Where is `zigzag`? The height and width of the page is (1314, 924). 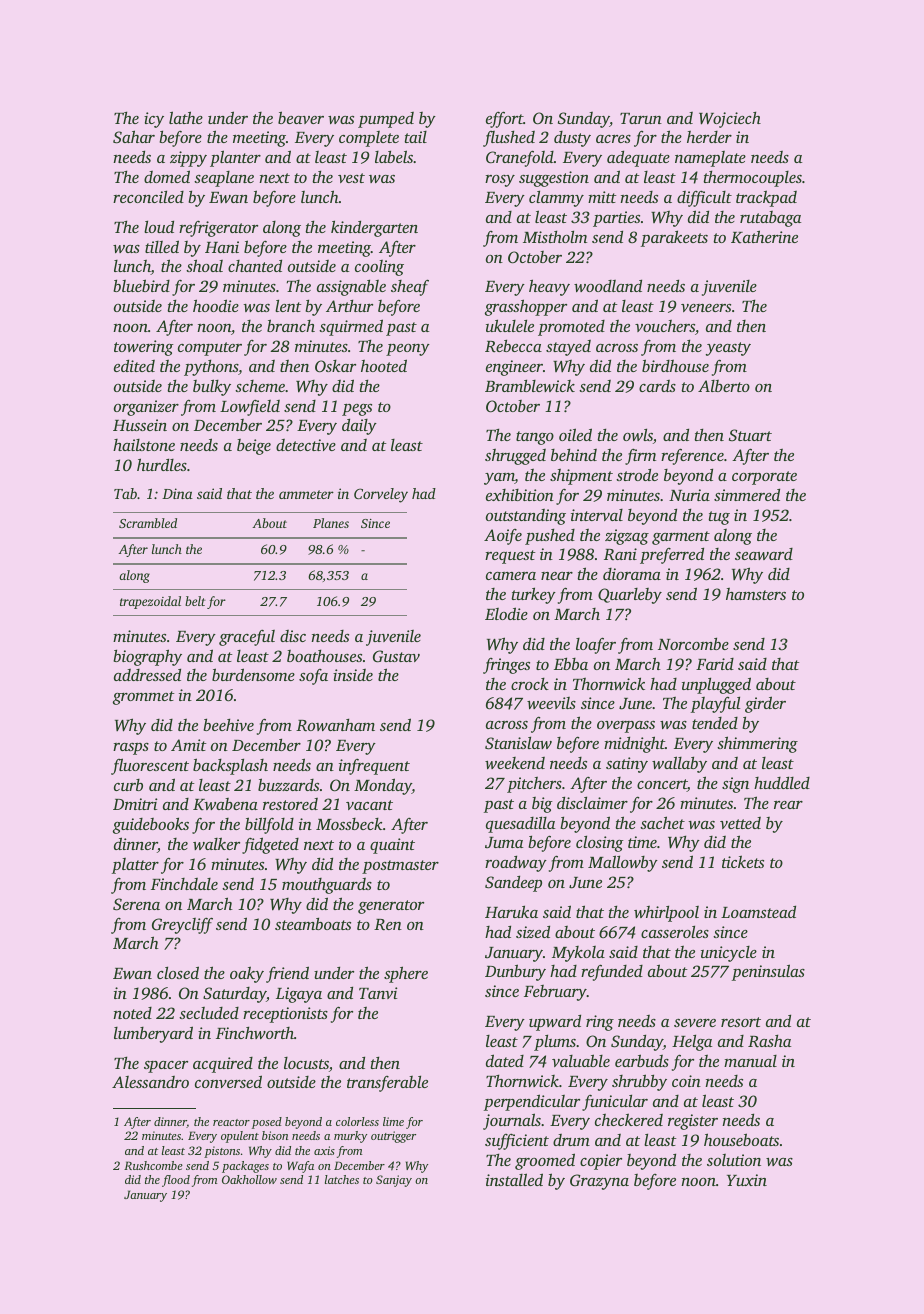
zigzag is located at coordinates (627, 537).
